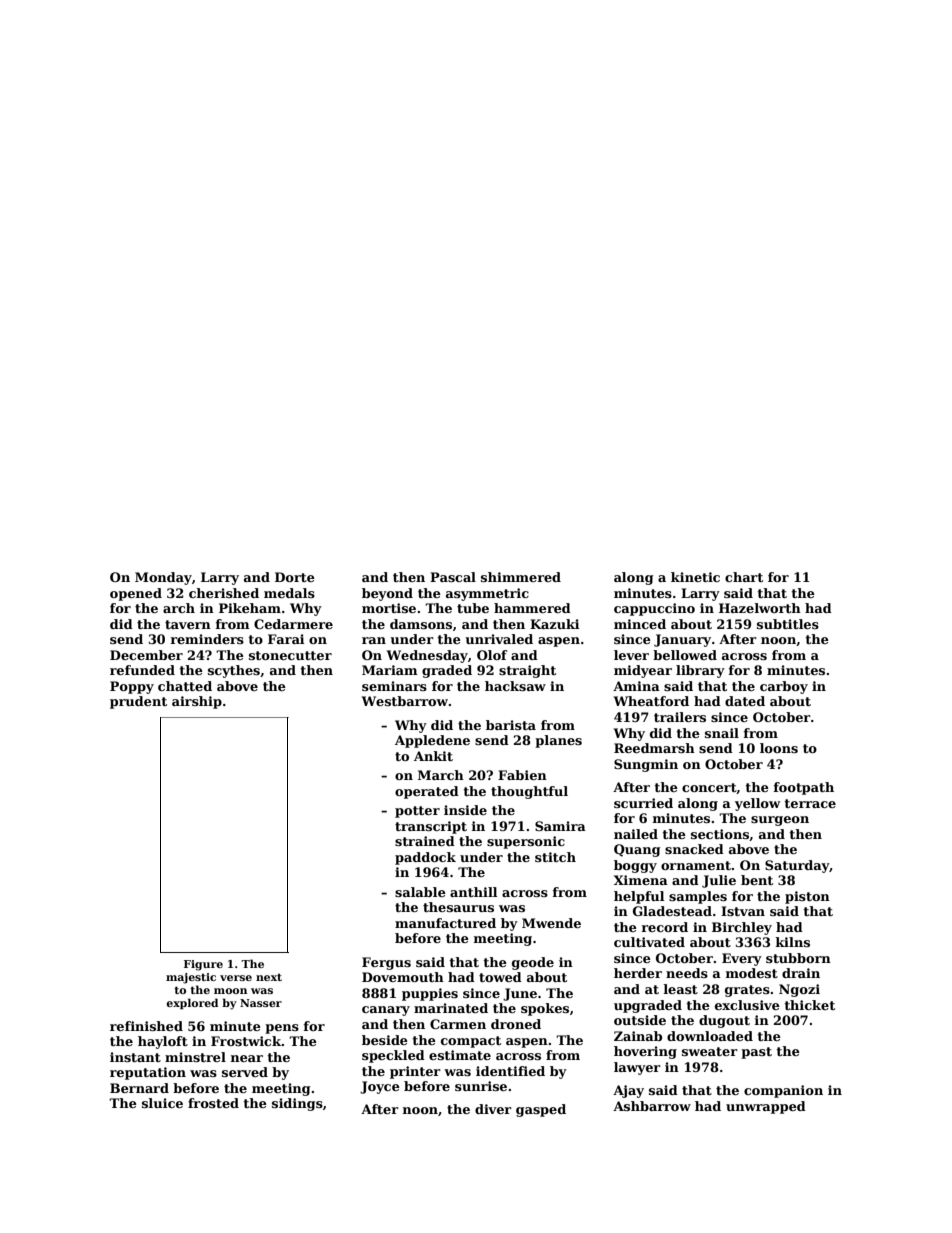  I want to click on sections, so click(720, 834).
